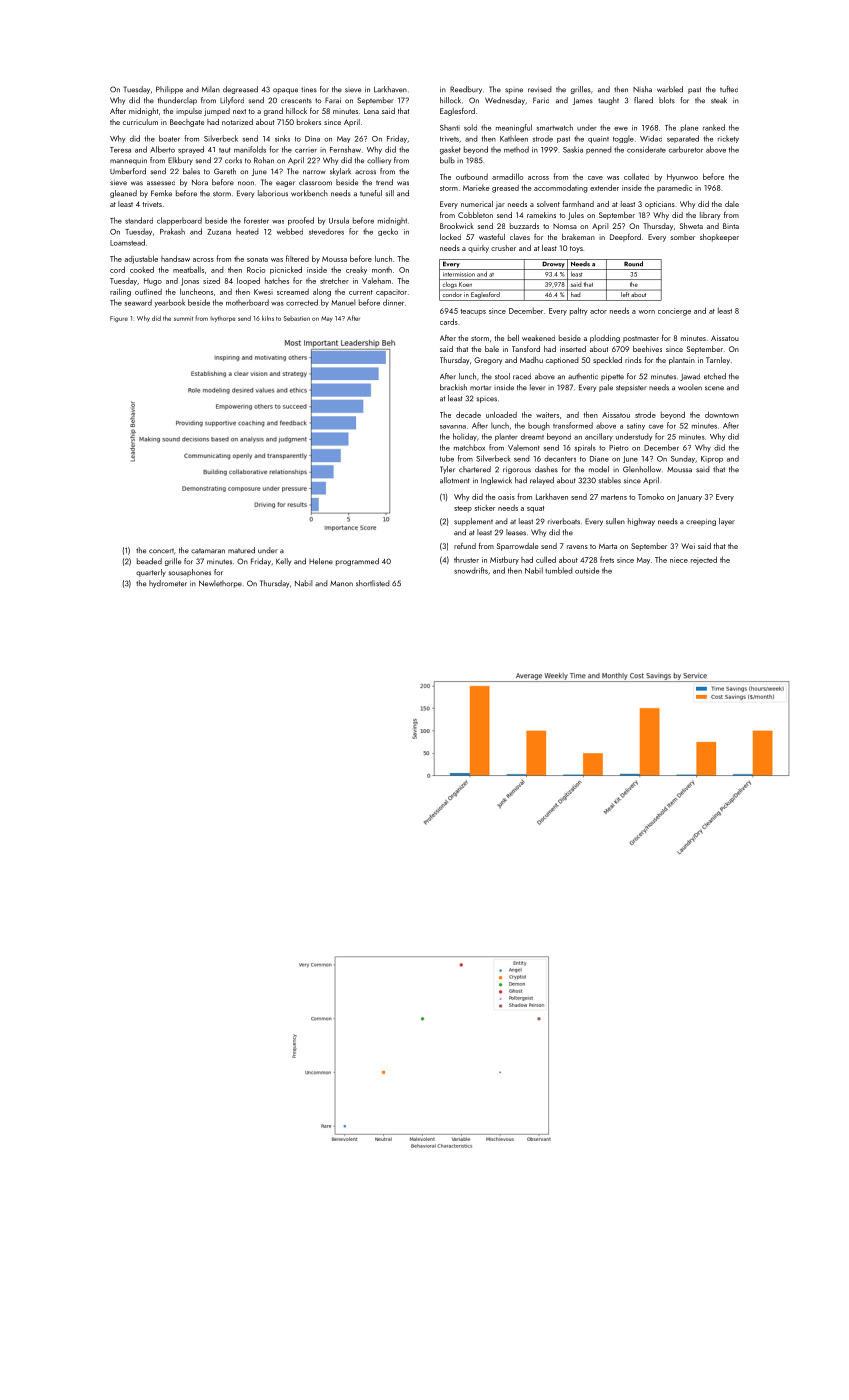 This image has height=1400, width=849. Describe the element at coordinates (612, 377) in the image. I see `pipette` at that location.
